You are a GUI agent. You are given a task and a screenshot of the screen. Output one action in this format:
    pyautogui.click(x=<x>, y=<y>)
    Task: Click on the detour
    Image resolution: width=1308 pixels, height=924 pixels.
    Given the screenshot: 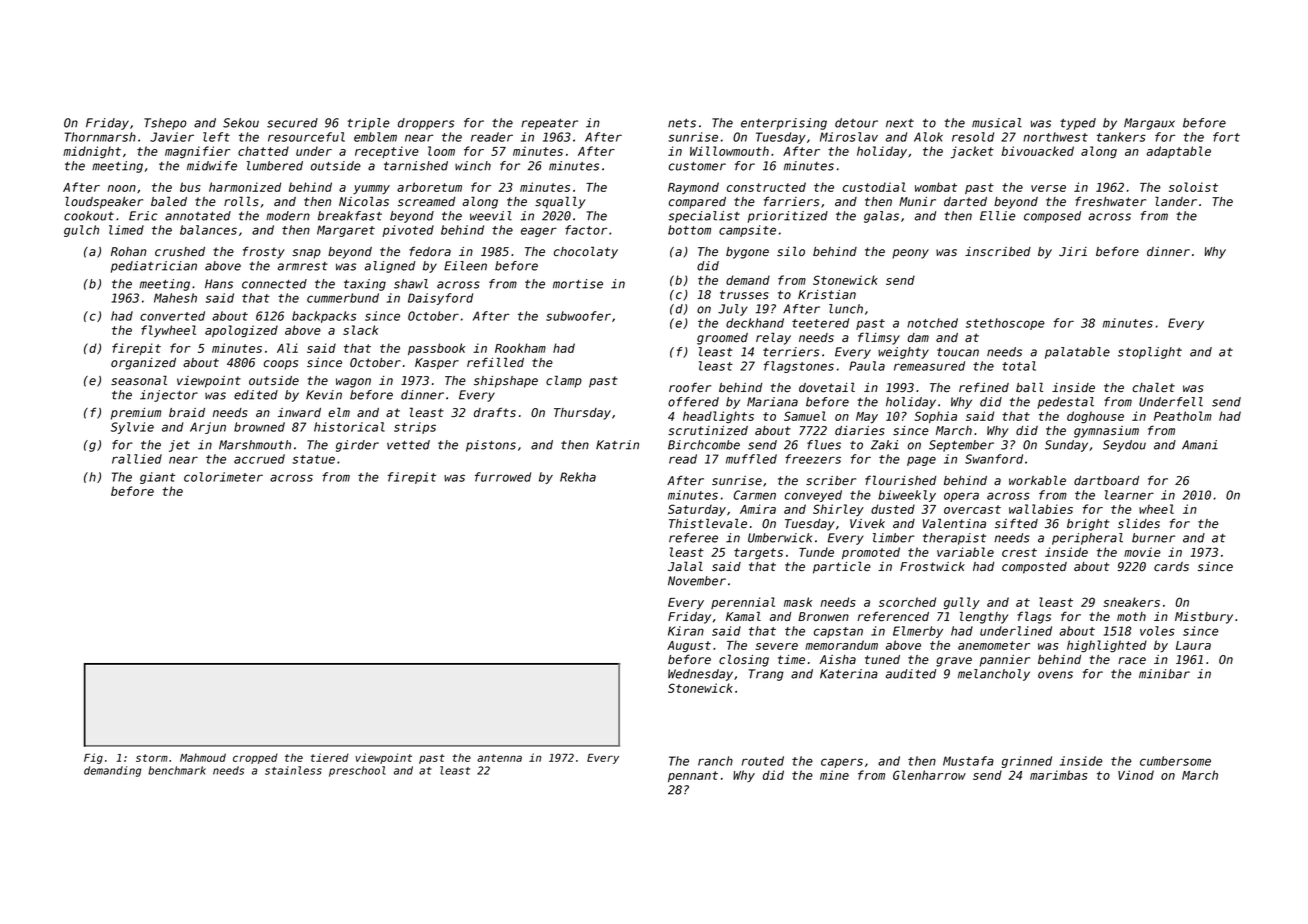 What is the action you would take?
    pyautogui.click(x=856, y=123)
